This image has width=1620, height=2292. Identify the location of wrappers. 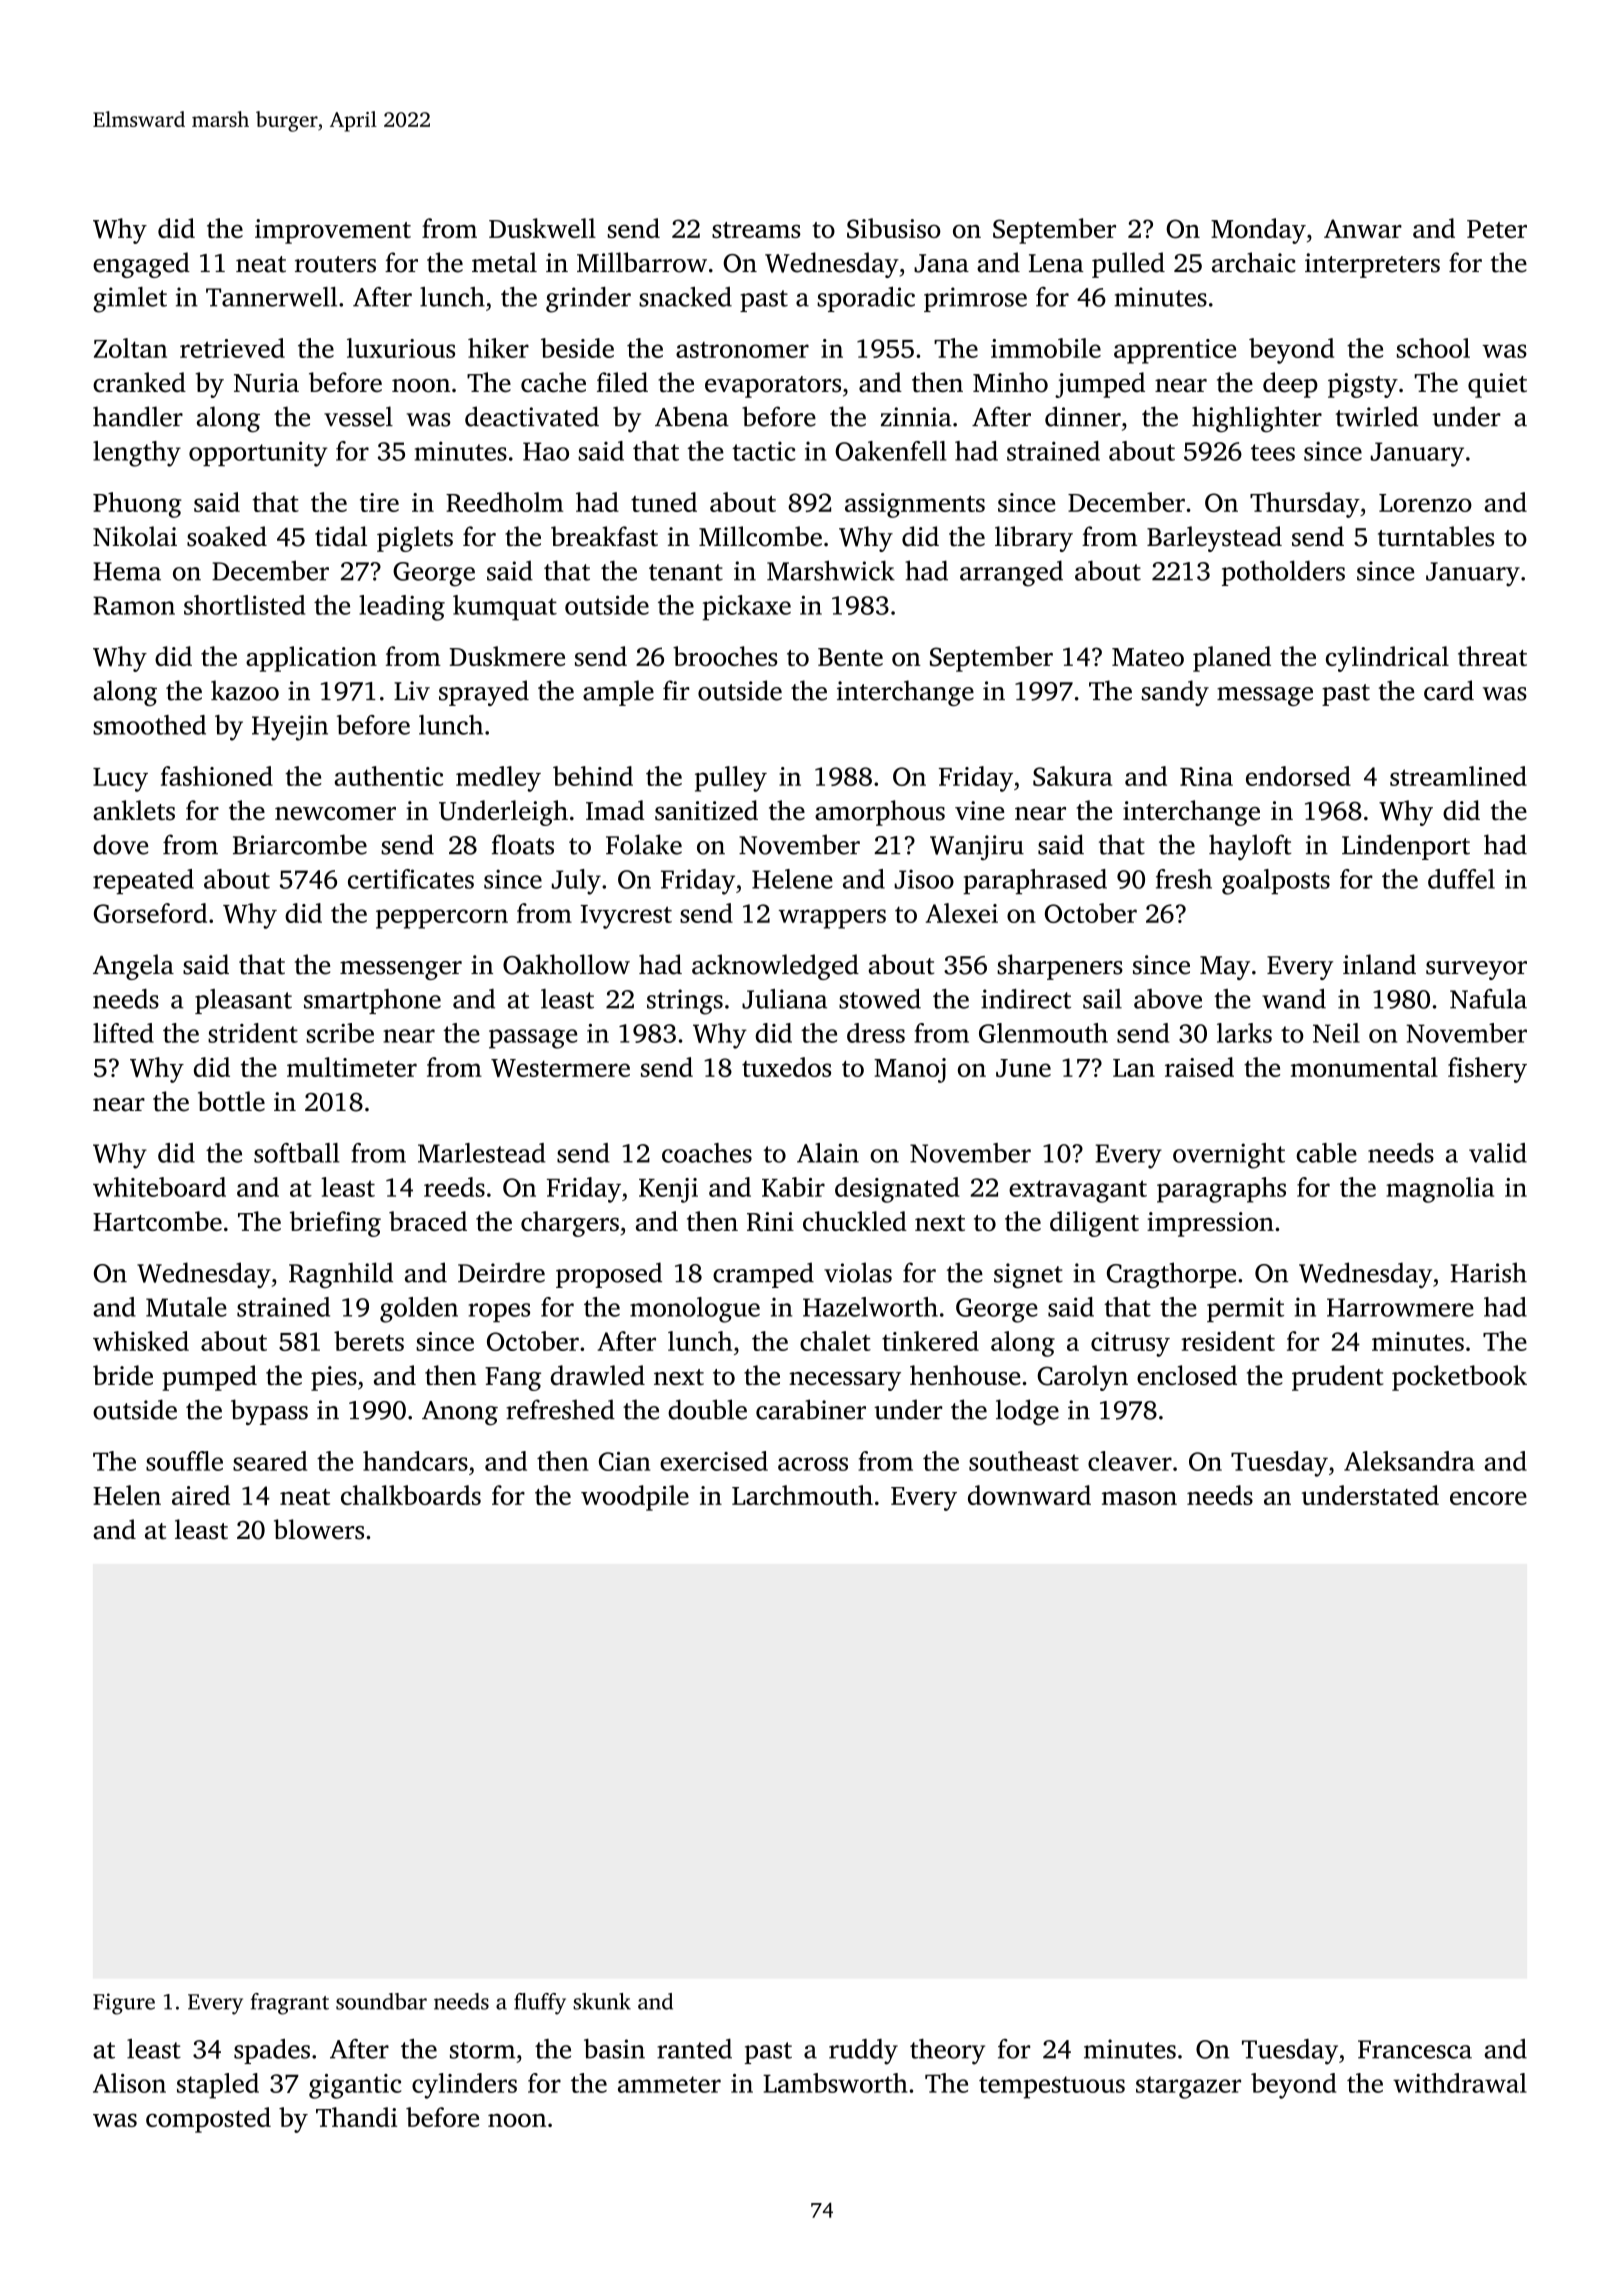
(832, 919).
